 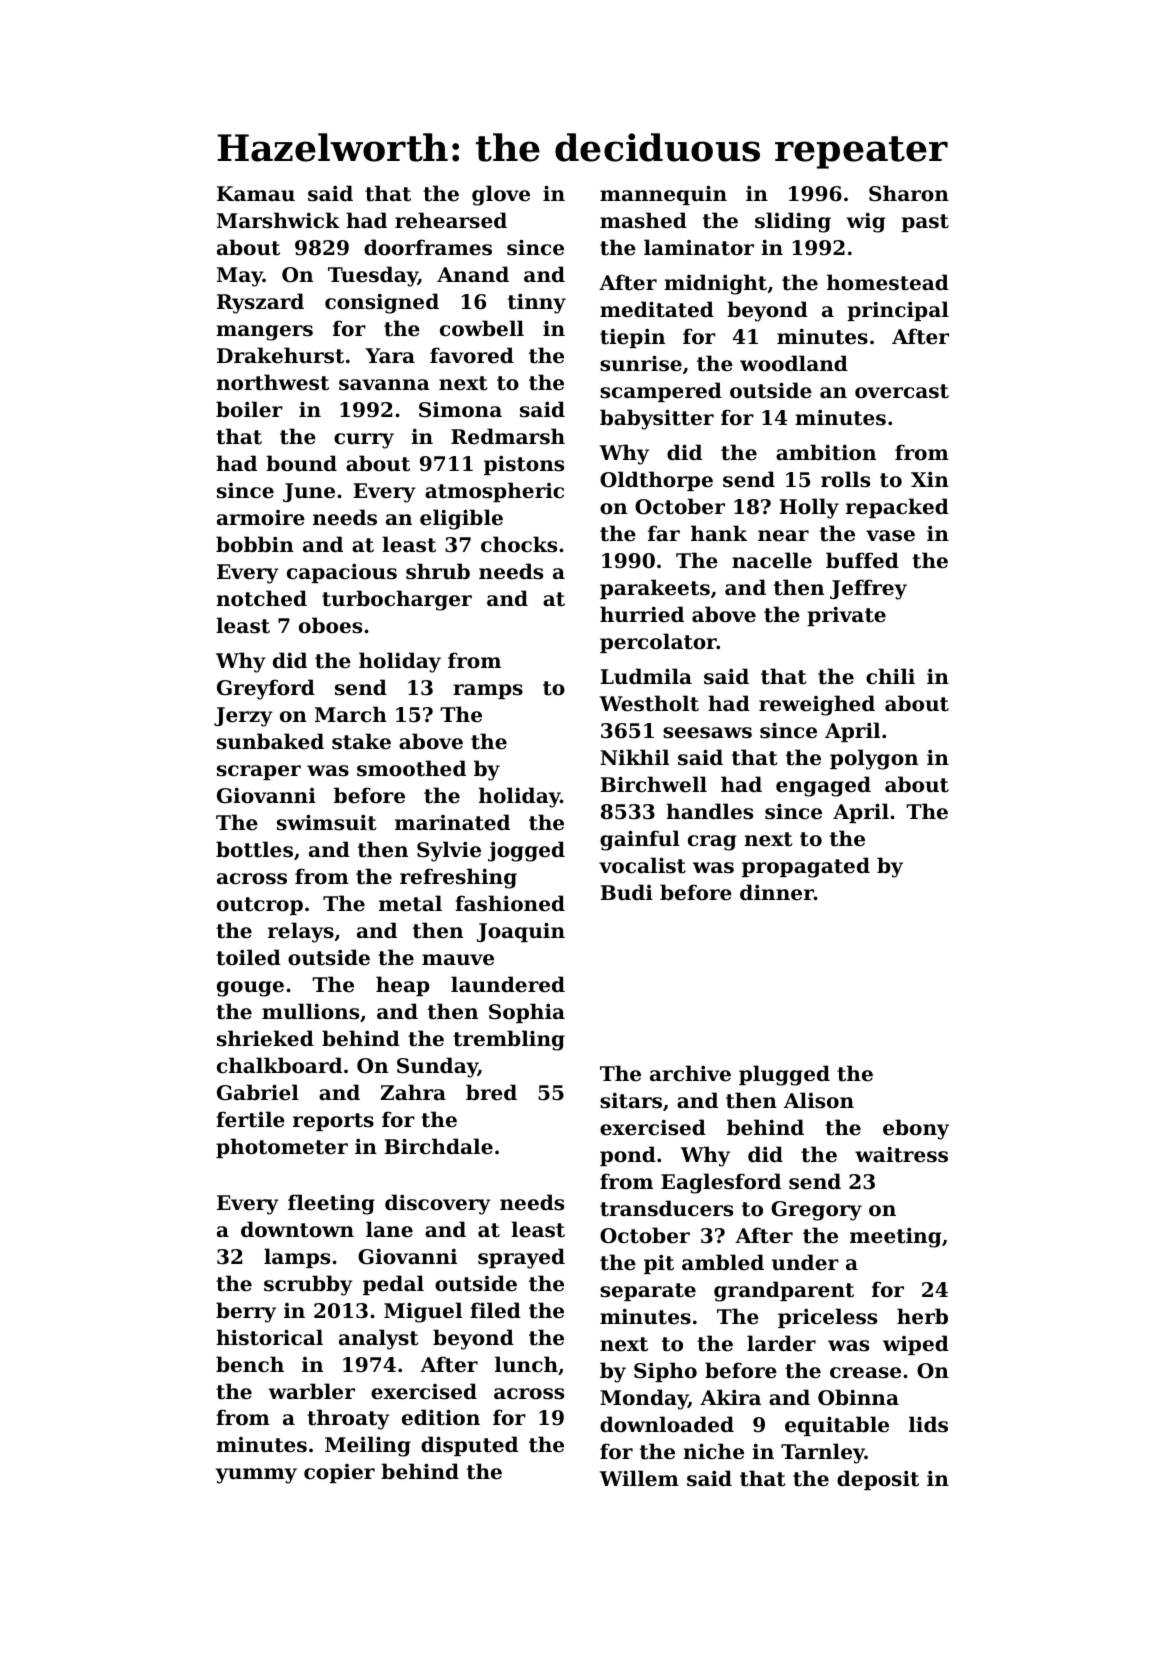 What do you see at coordinates (501, 195) in the screenshot?
I see `glove` at bounding box center [501, 195].
